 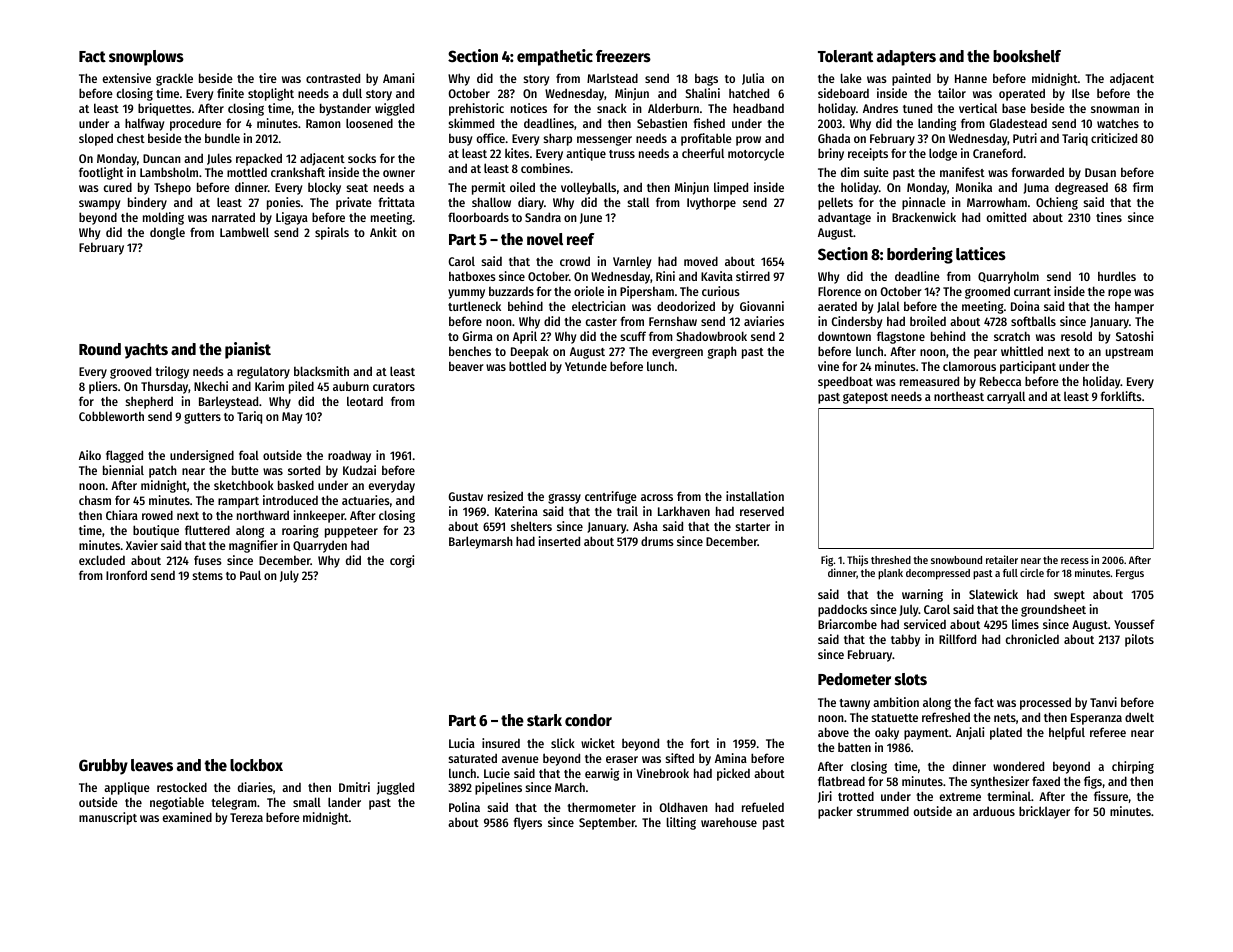 I want to click on strummed, so click(x=883, y=811).
